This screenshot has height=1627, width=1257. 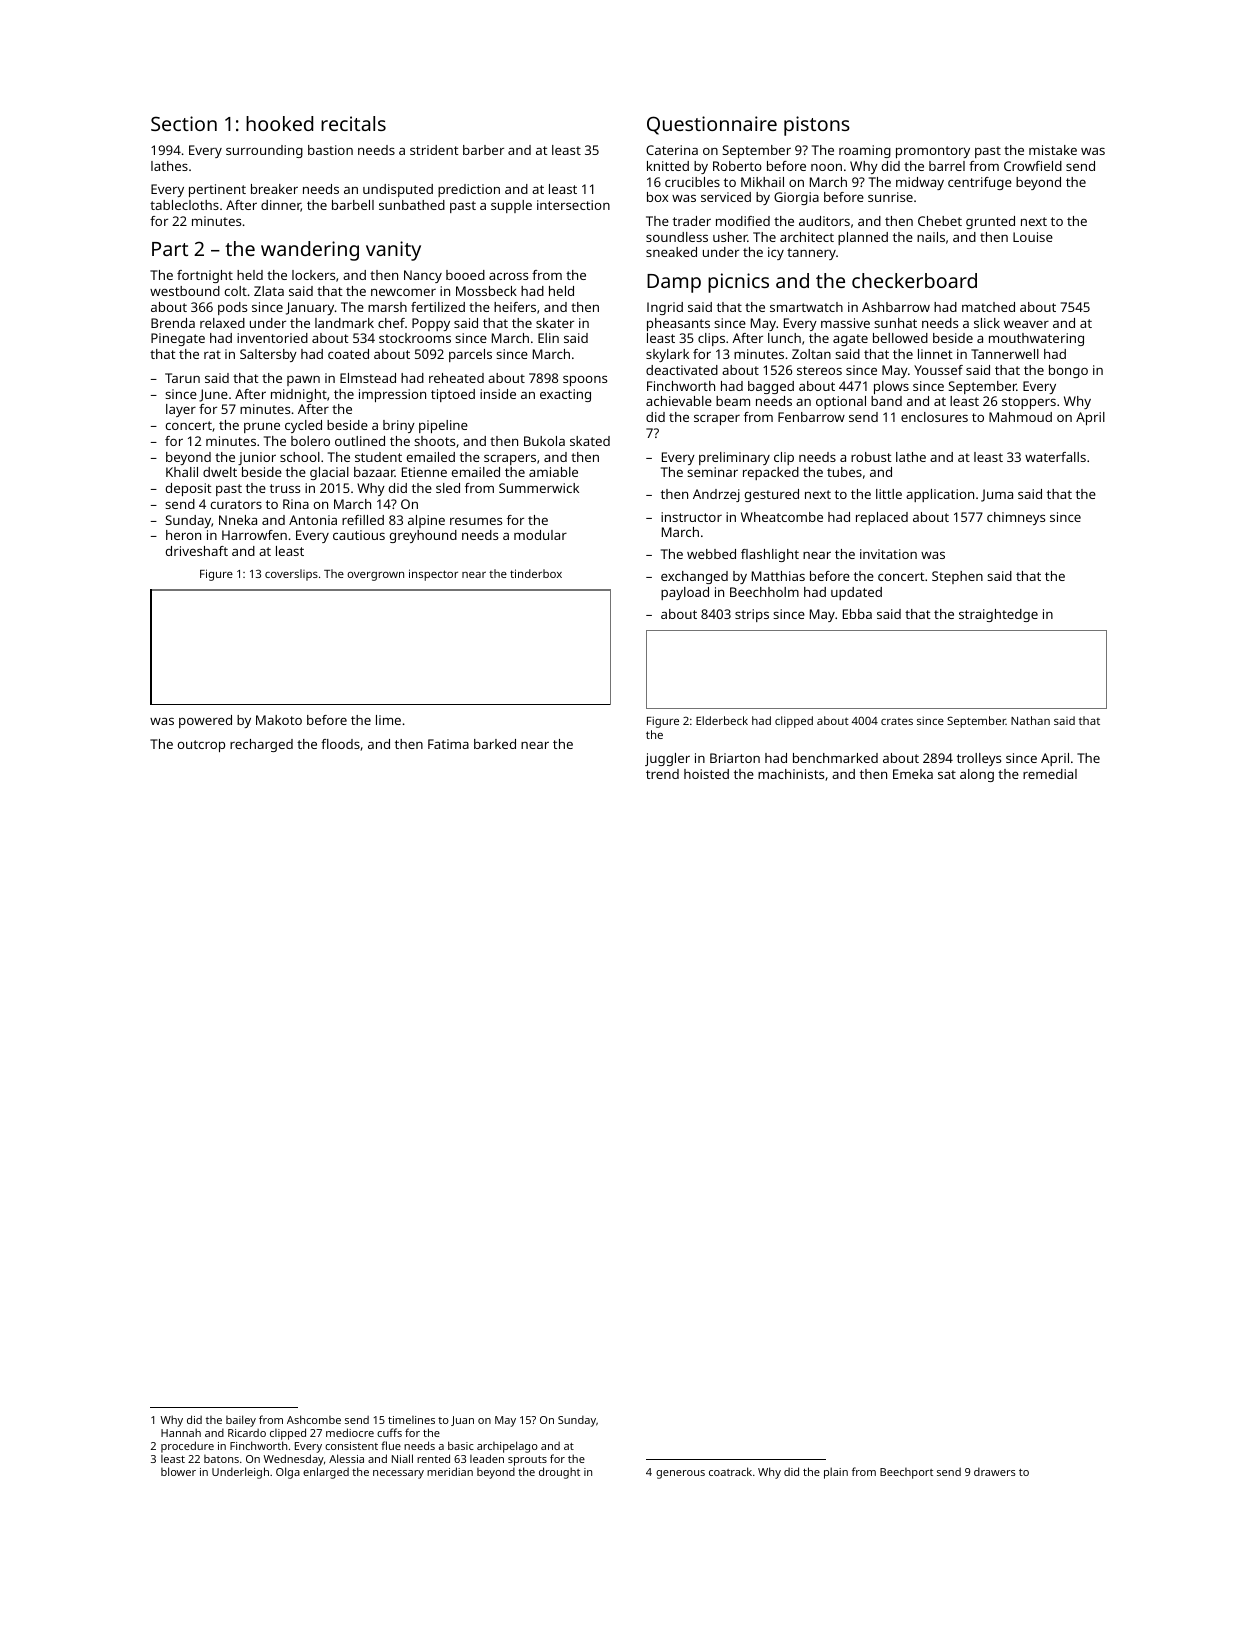 What do you see at coordinates (448, 488) in the screenshot?
I see `sled` at bounding box center [448, 488].
